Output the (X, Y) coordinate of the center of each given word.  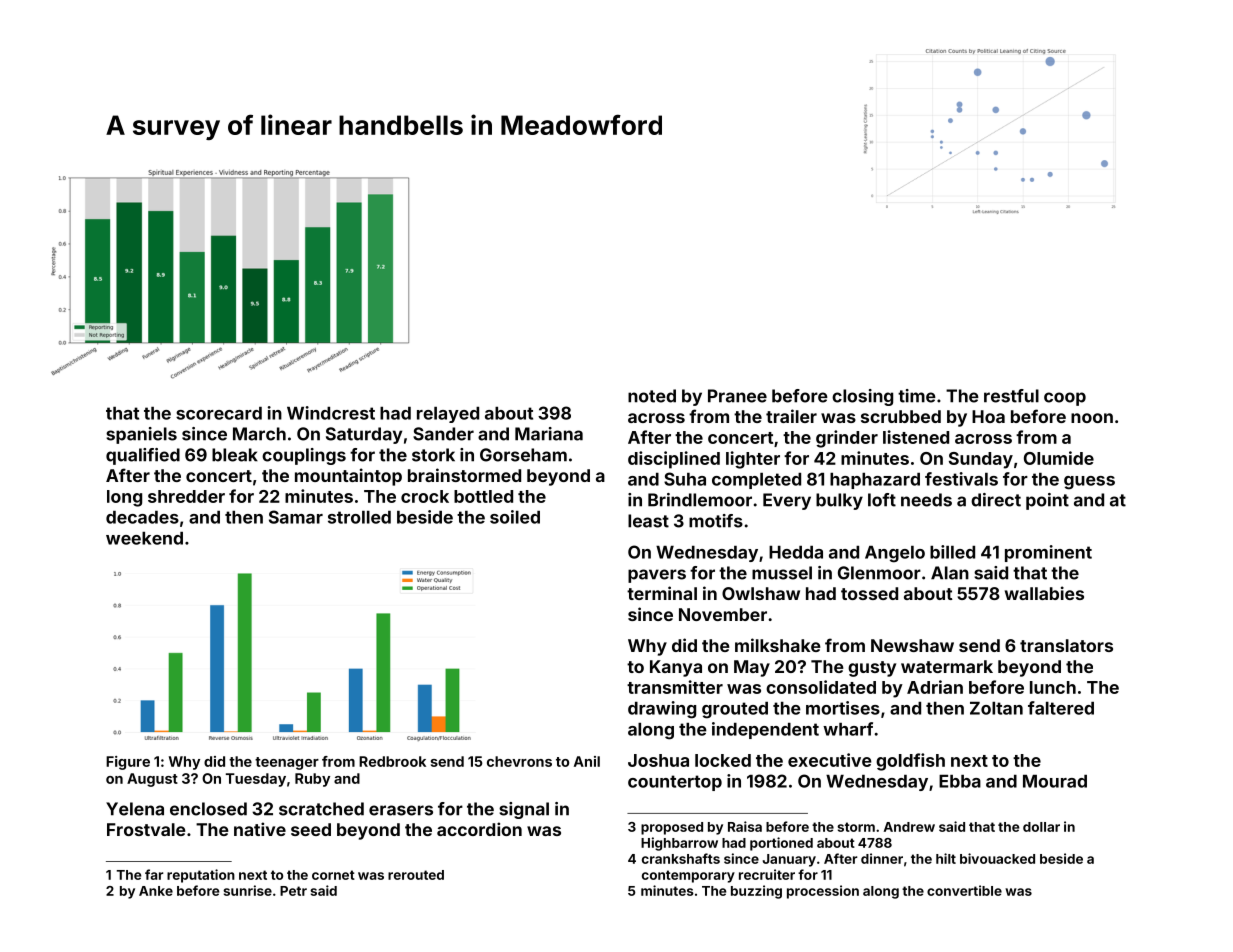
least (648, 521)
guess (1089, 483)
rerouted (416, 875)
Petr (293, 891)
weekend (144, 538)
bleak (235, 455)
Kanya (676, 668)
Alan (950, 573)
